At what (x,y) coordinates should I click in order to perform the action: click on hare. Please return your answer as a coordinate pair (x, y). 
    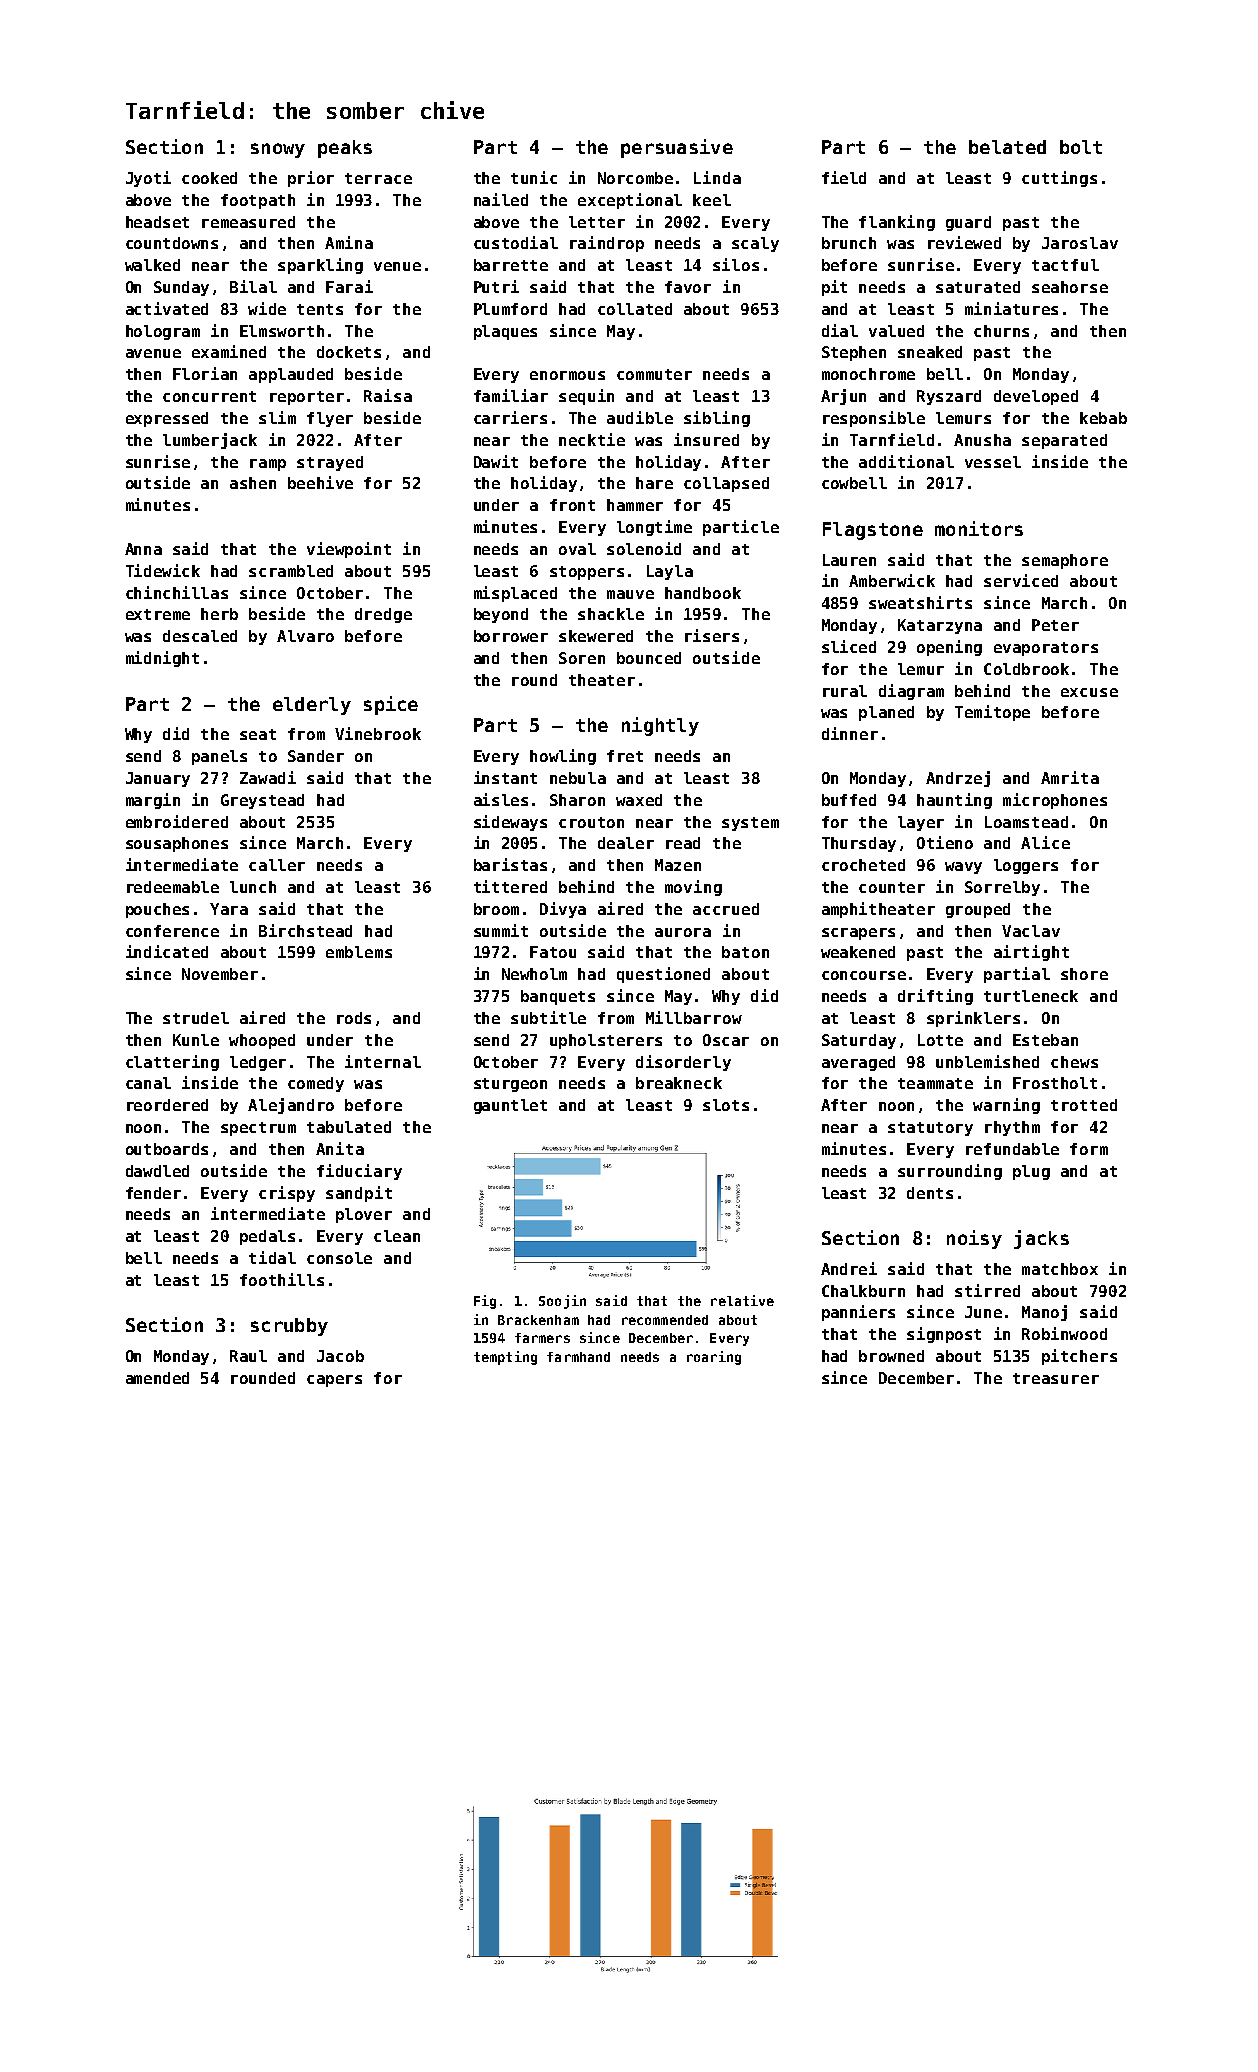
    Looking at the image, I should click on (654, 483).
